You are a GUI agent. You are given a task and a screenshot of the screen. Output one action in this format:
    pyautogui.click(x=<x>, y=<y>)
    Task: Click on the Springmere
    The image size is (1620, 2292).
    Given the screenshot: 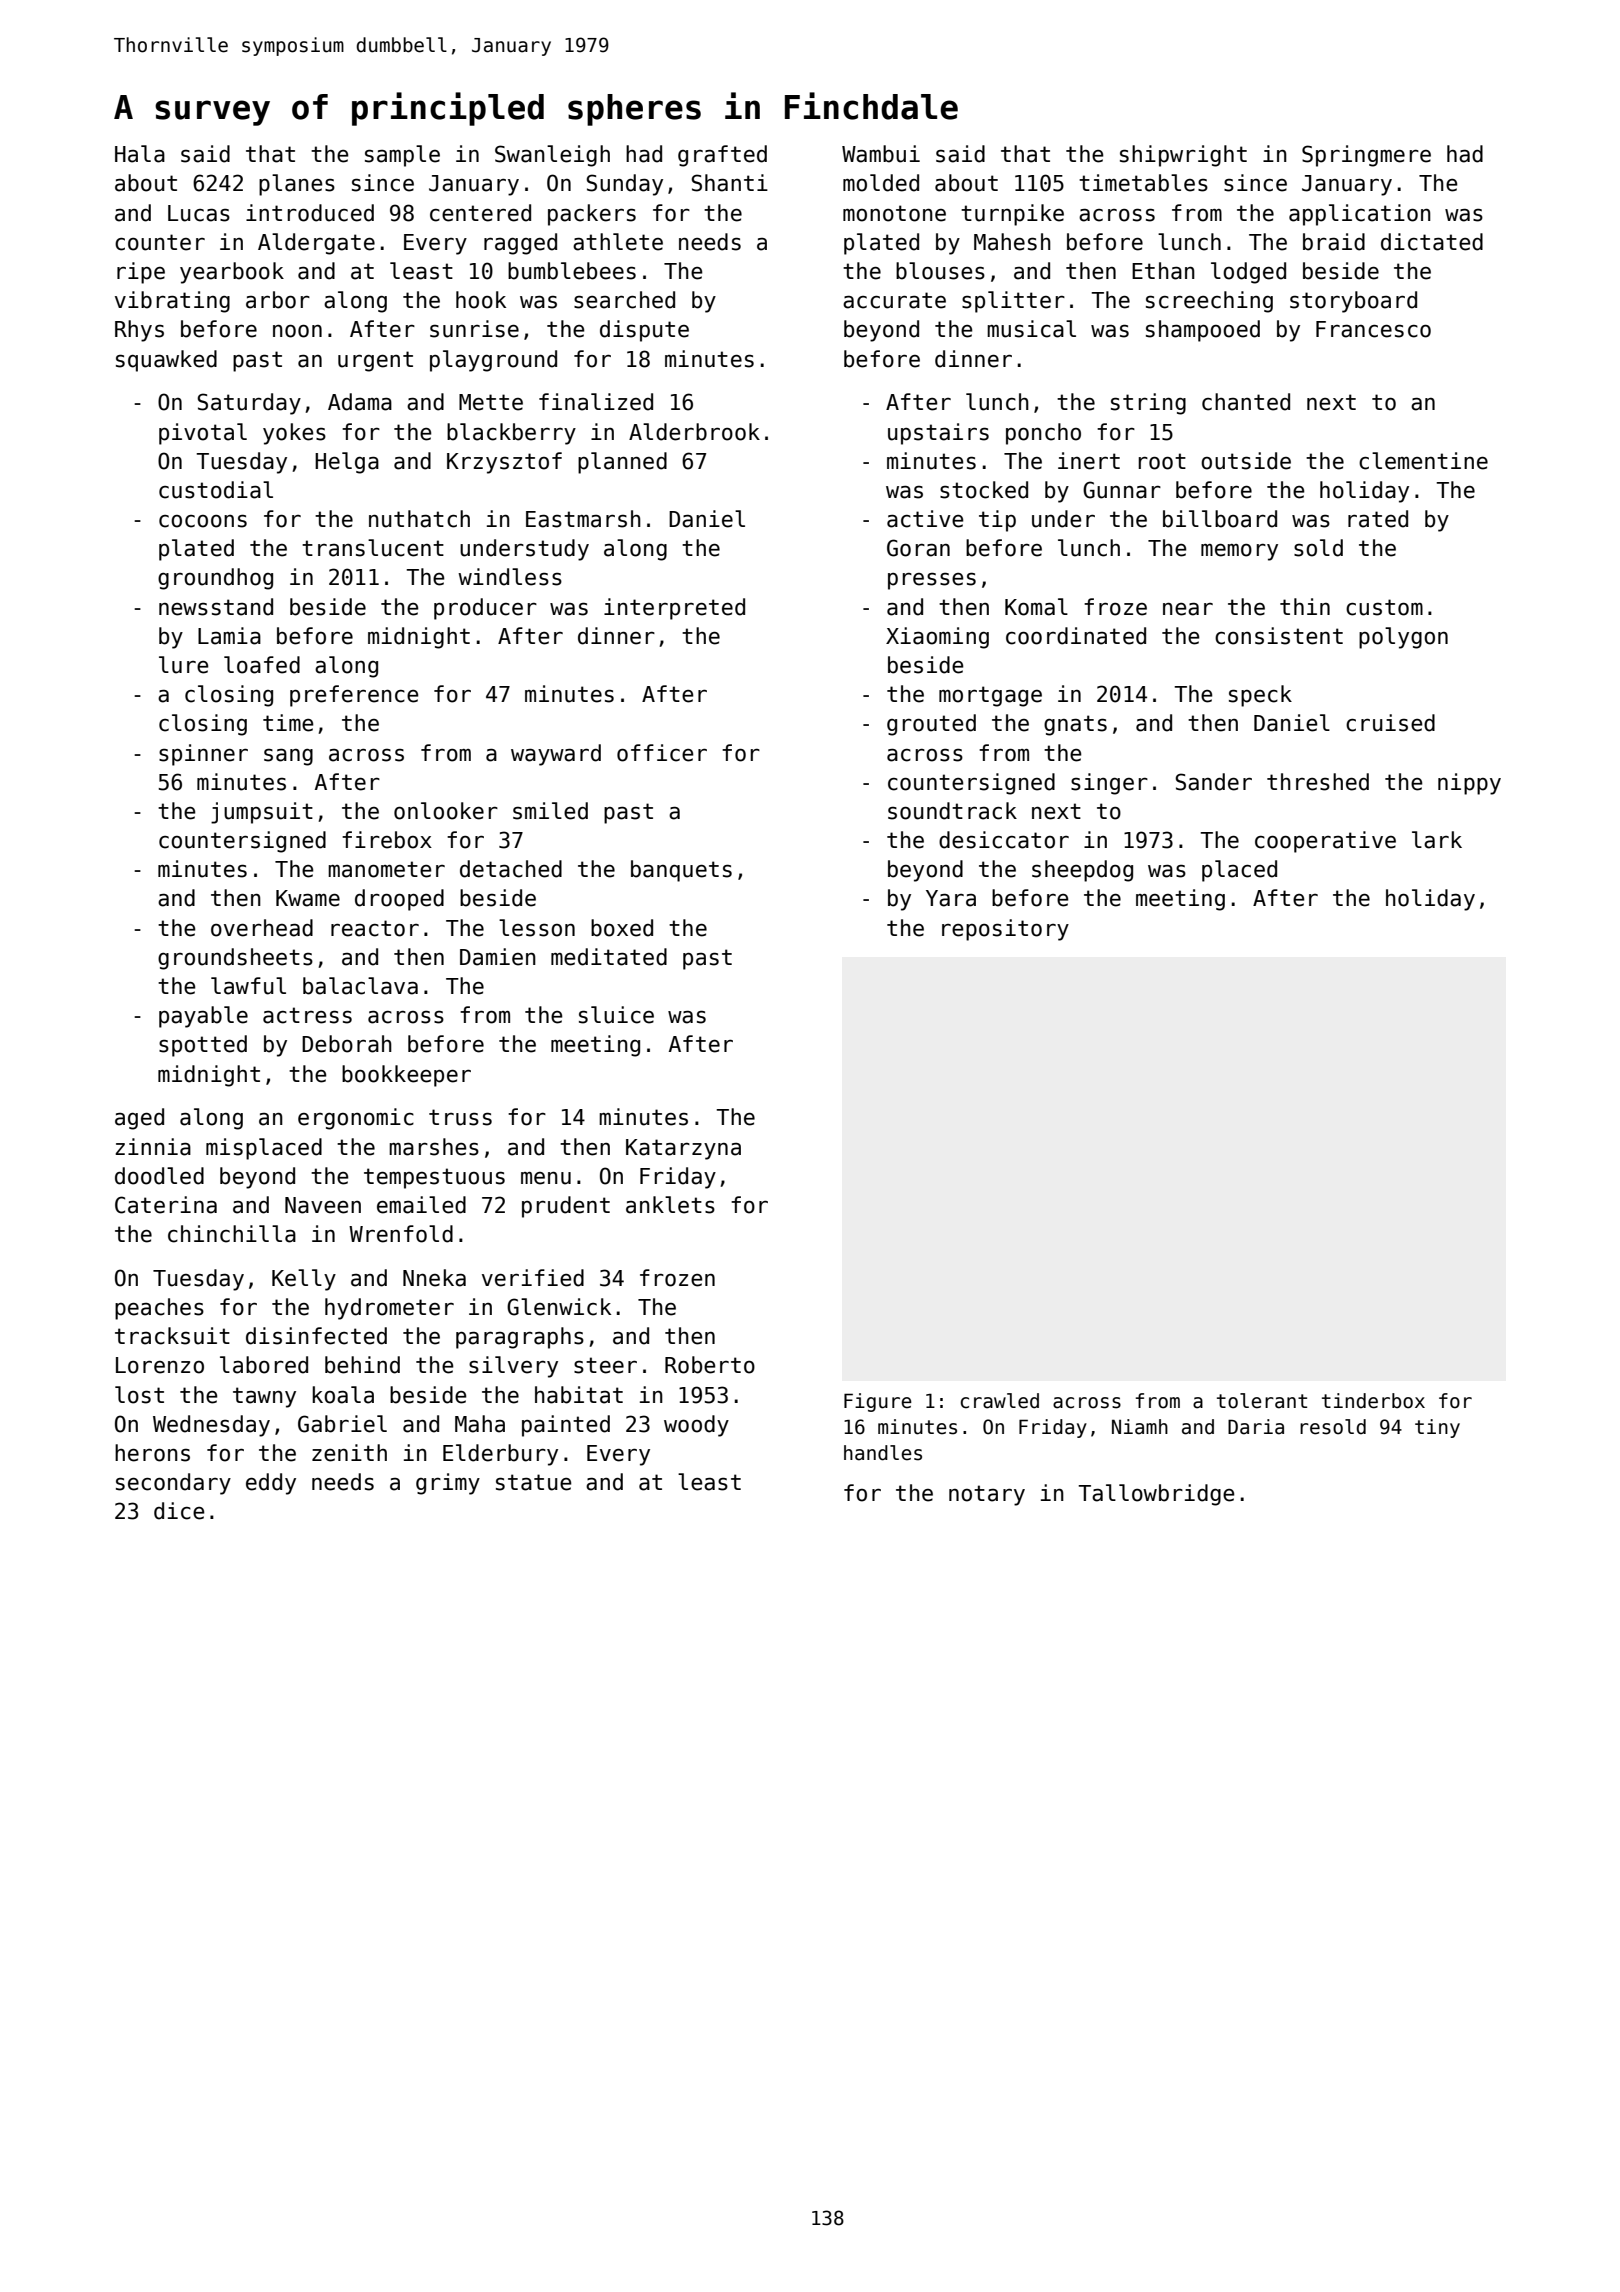 What is the action you would take?
    pyautogui.click(x=1366, y=156)
